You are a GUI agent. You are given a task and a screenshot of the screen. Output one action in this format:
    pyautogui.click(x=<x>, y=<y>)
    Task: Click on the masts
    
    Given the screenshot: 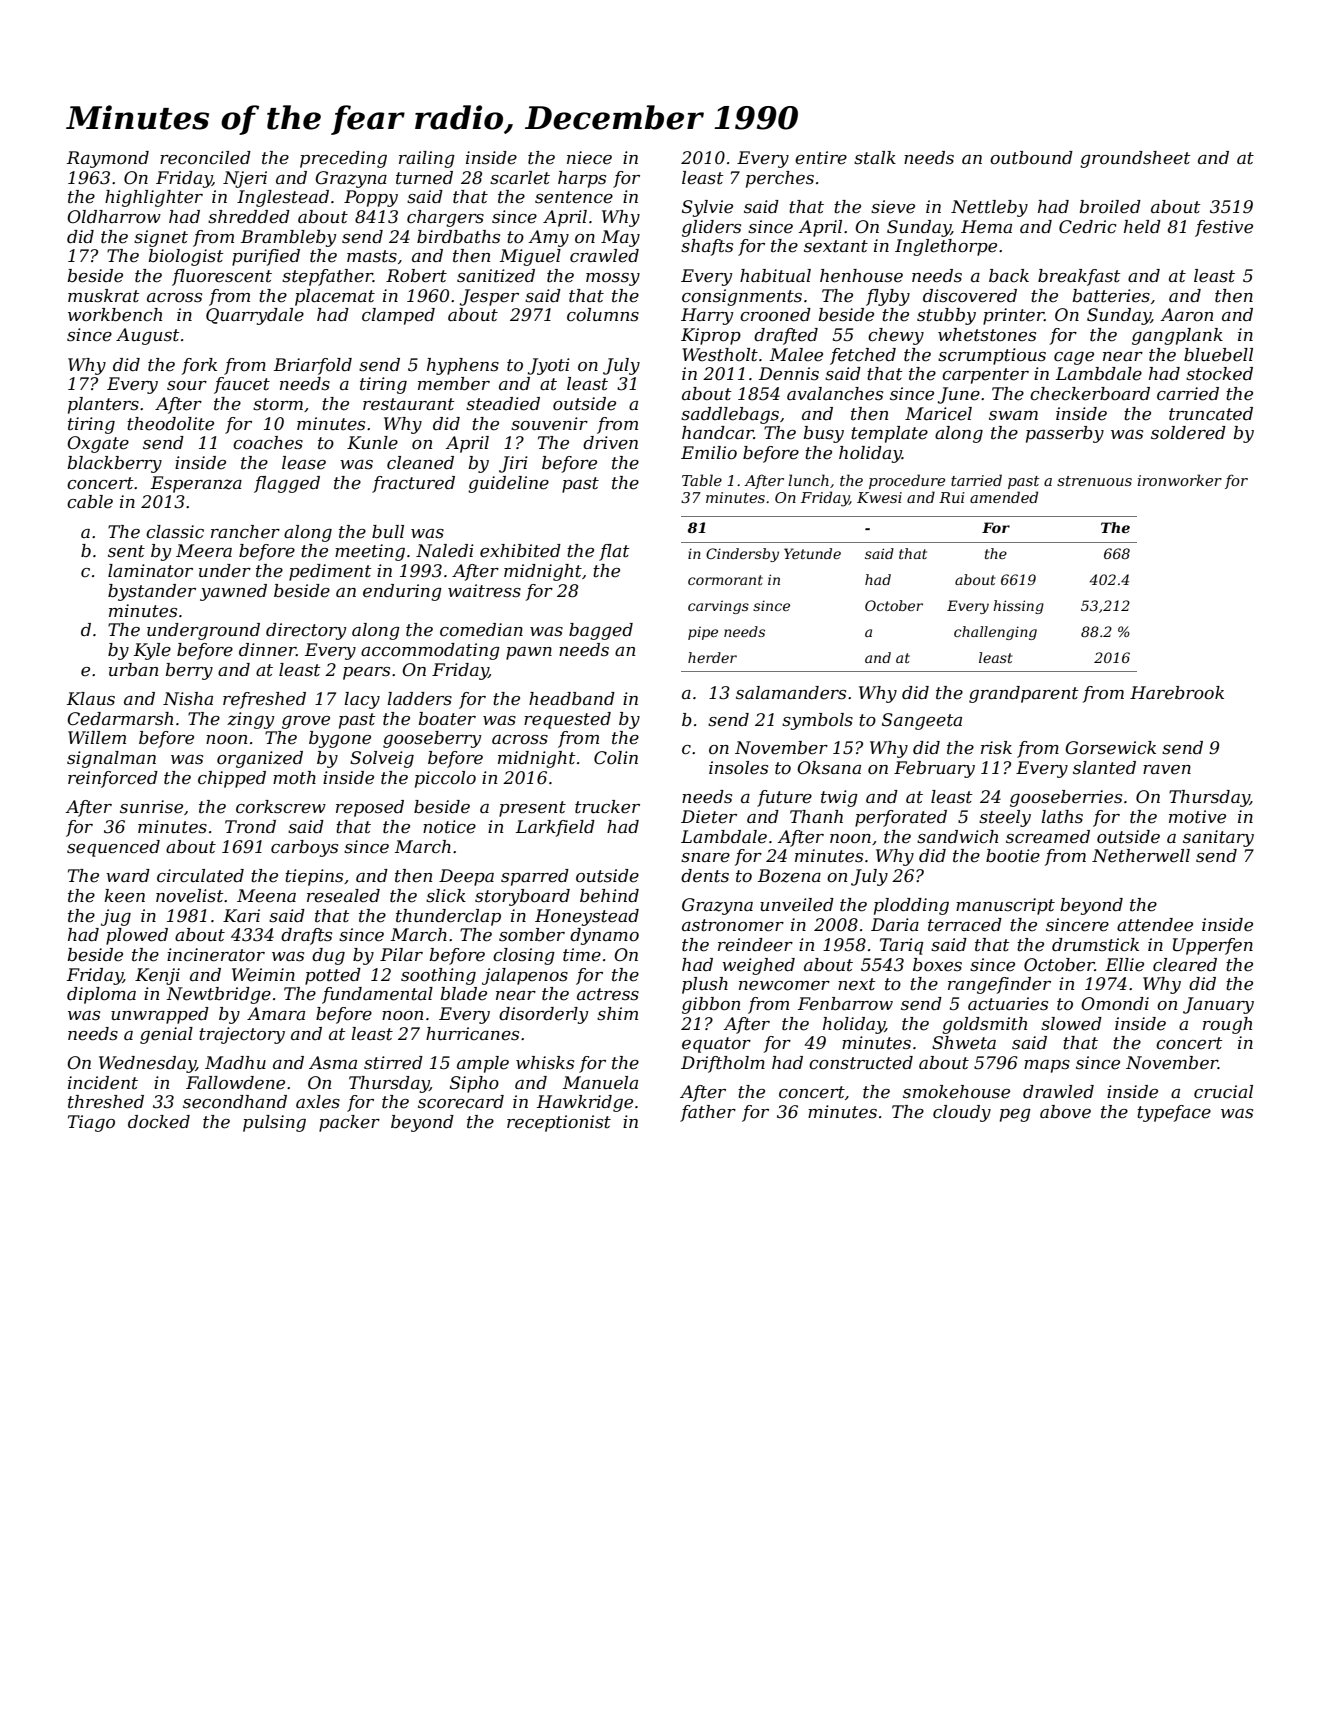 What is the action you would take?
    pyautogui.click(x=372, y=256)
